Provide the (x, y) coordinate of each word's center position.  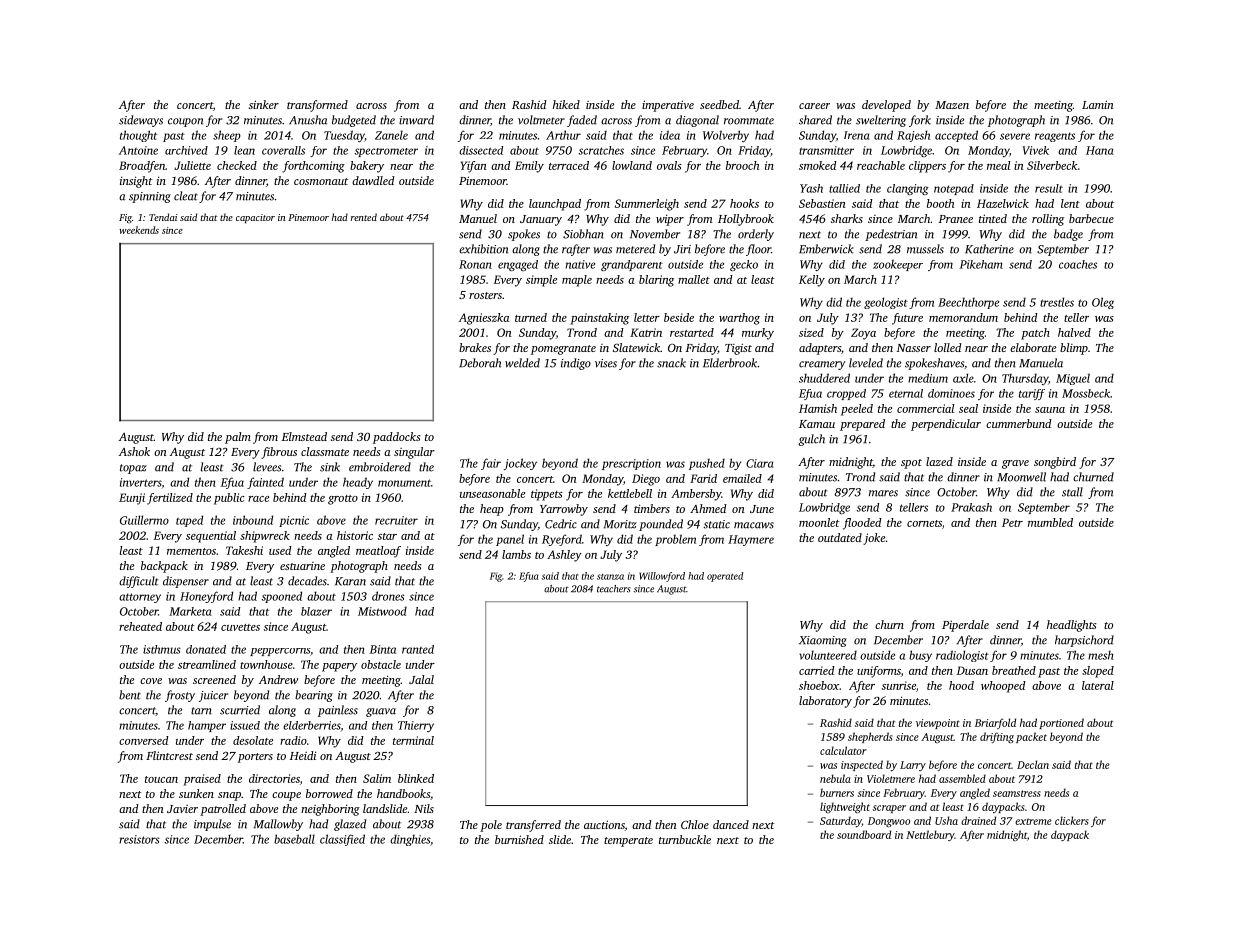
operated (725, 577)
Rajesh (913, 136)
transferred (533, 826)
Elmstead (304, 436)
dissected (481, 150)
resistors (139, 839)
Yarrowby (564, 510)
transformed (317, 106)
